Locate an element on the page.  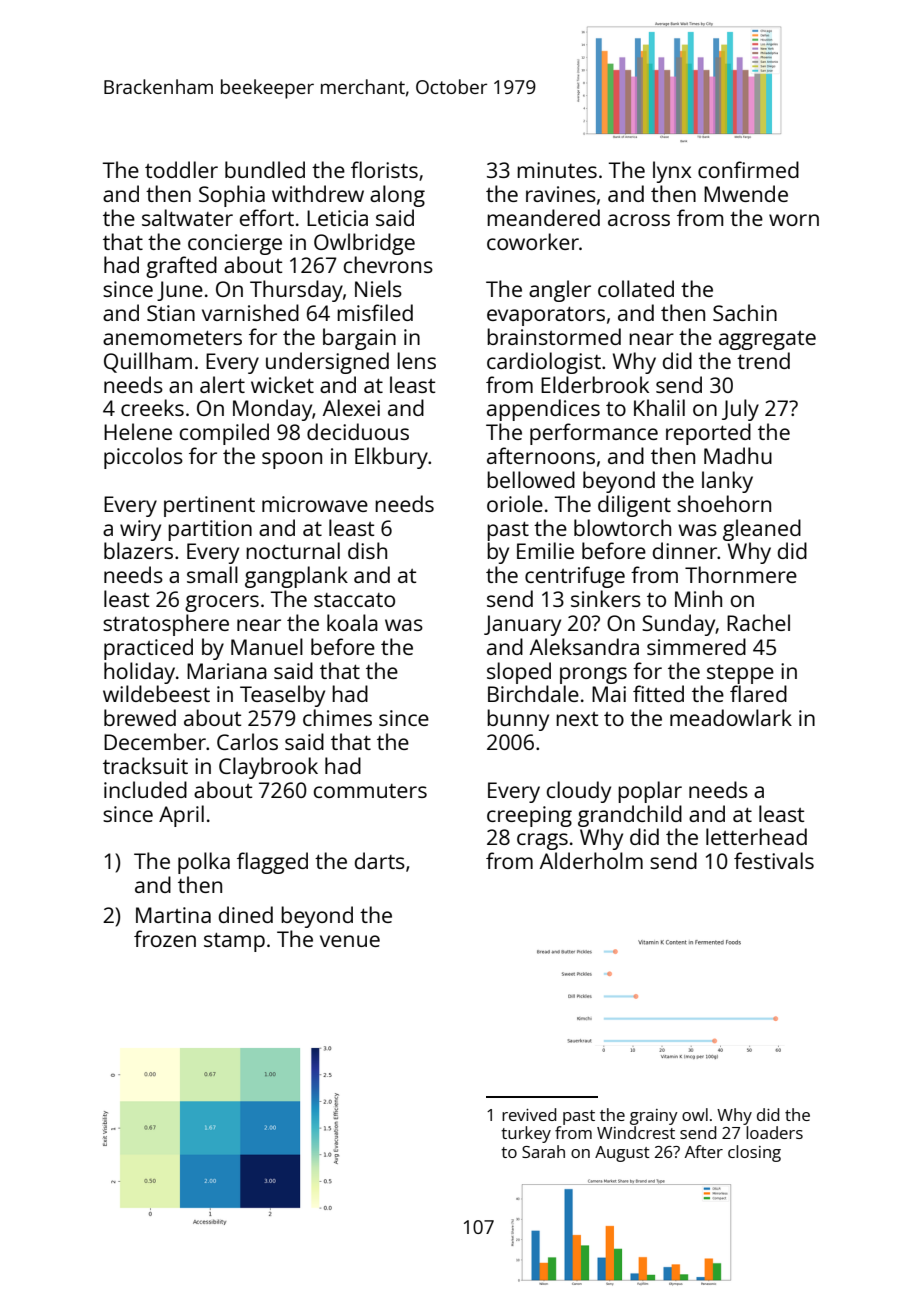
festivals is located at coordinates (774, 860).
